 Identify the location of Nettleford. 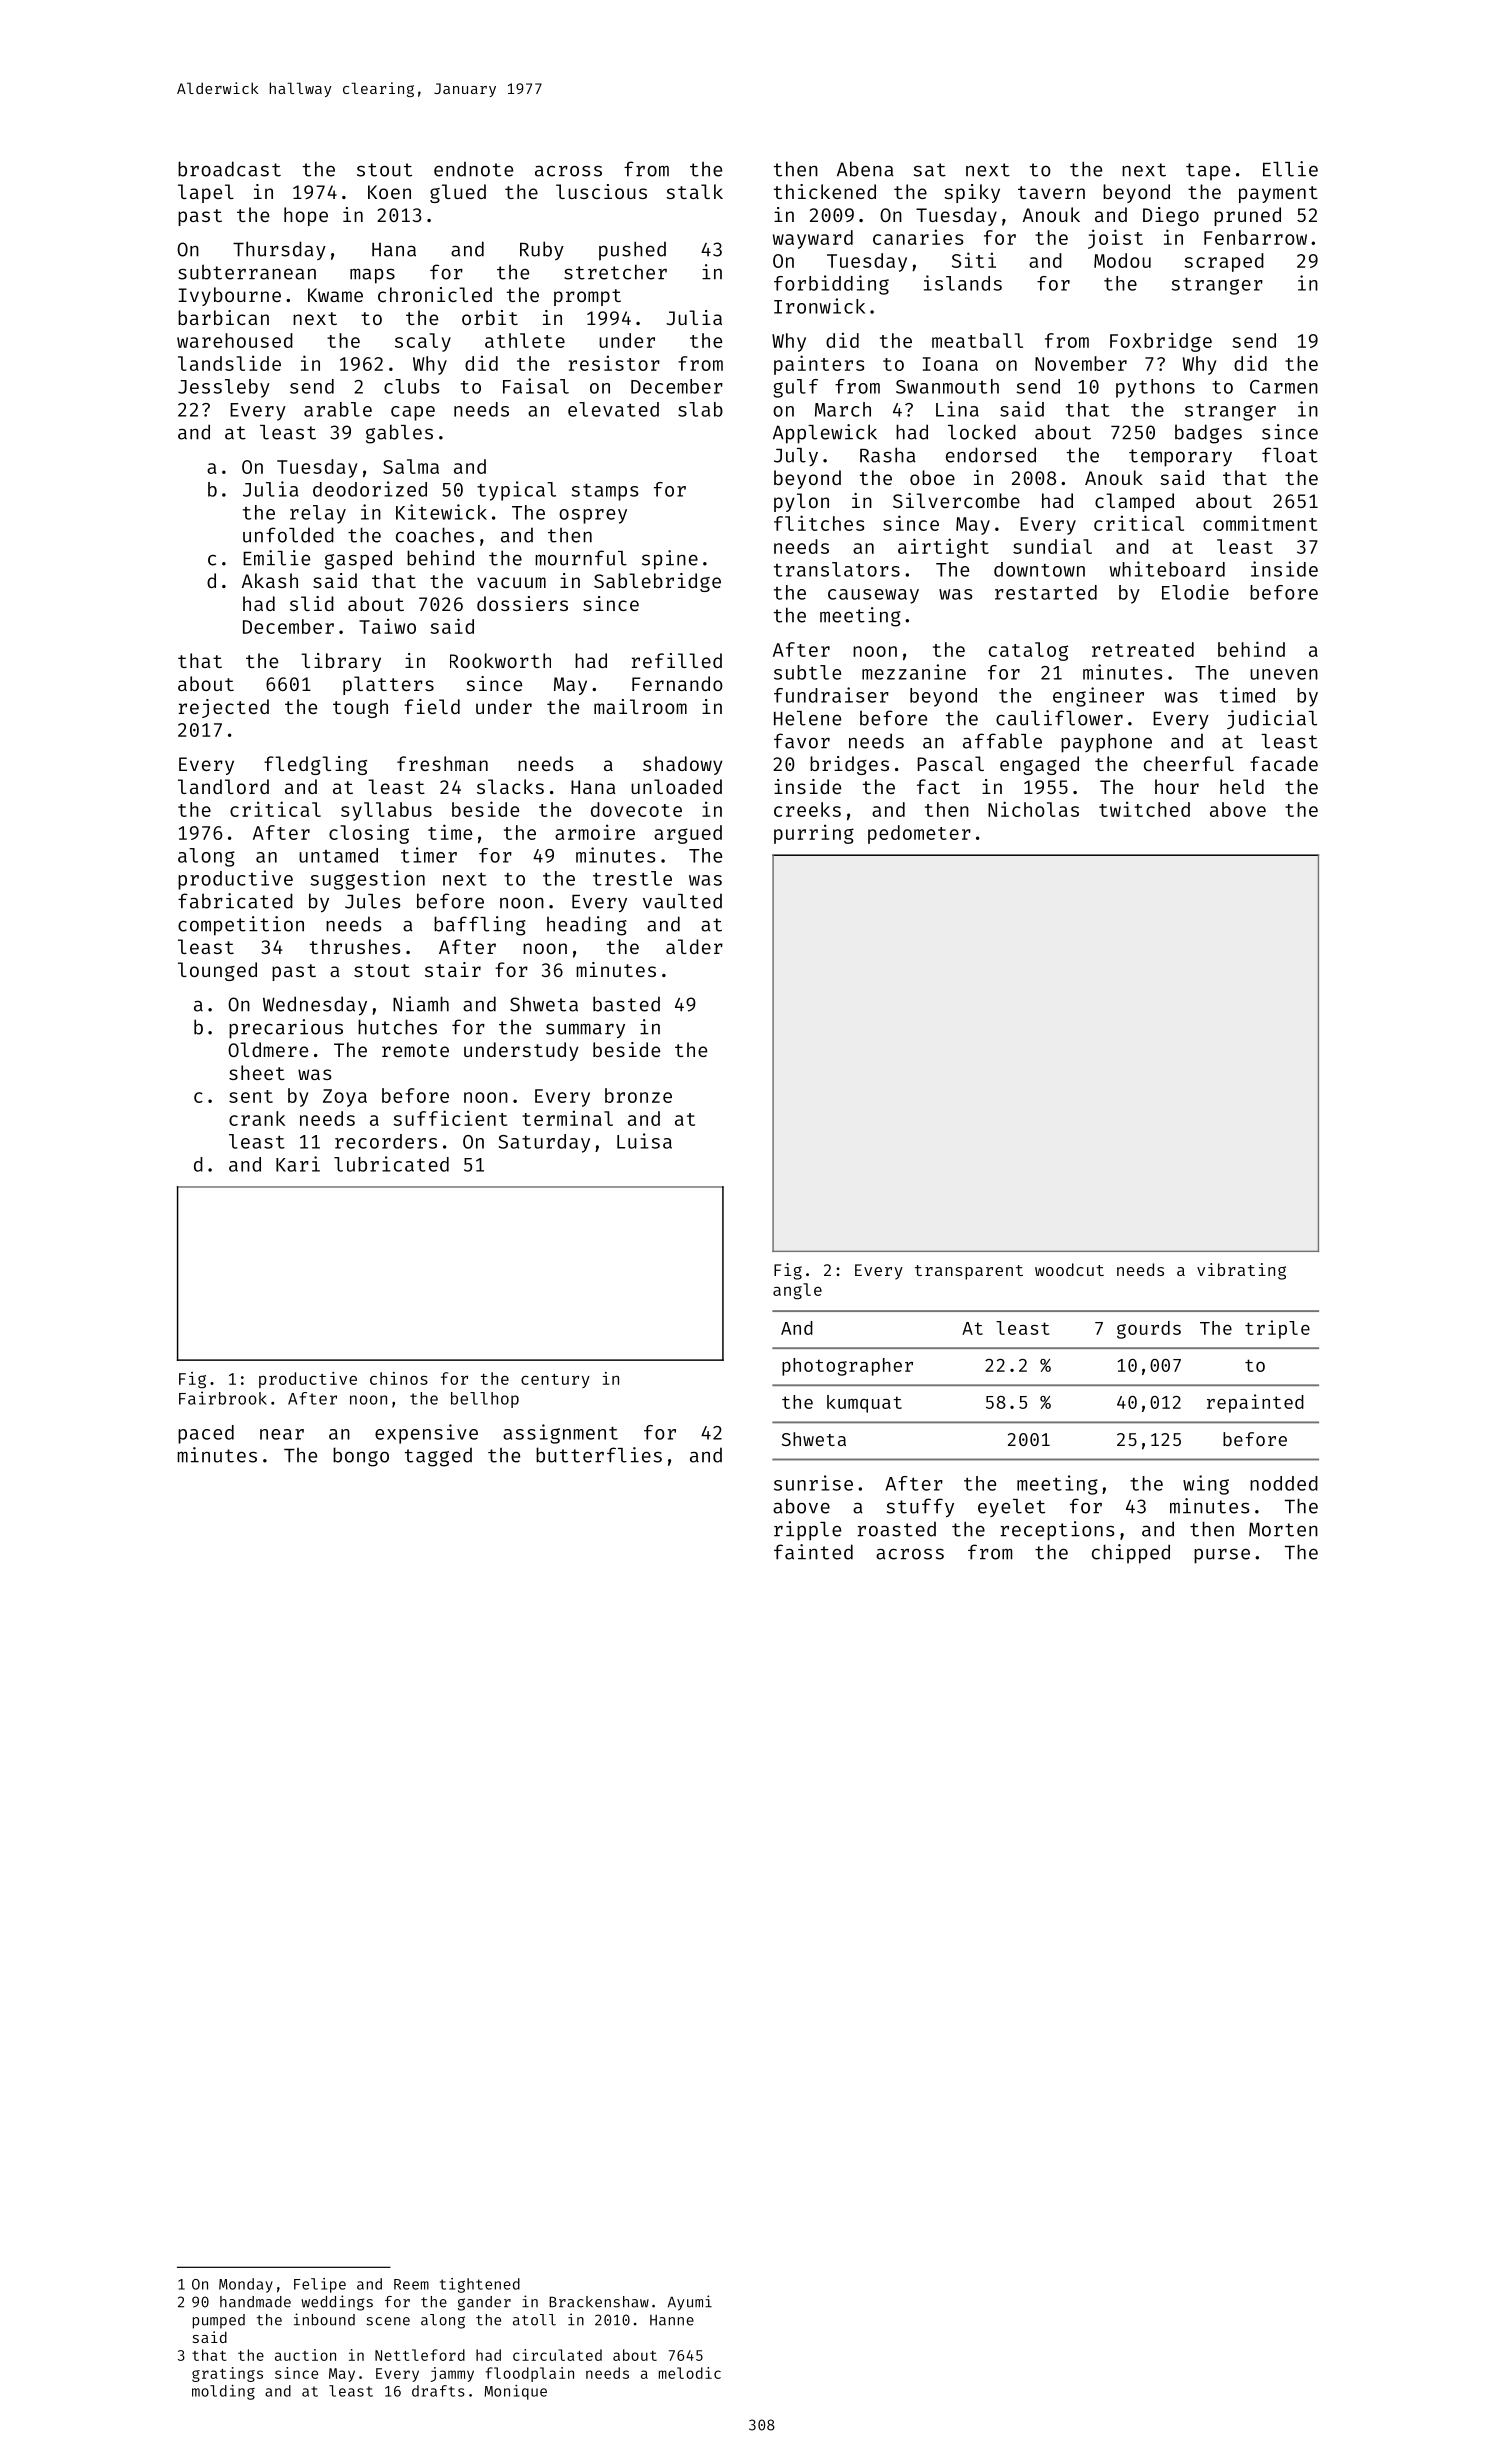
(420, 2355).
